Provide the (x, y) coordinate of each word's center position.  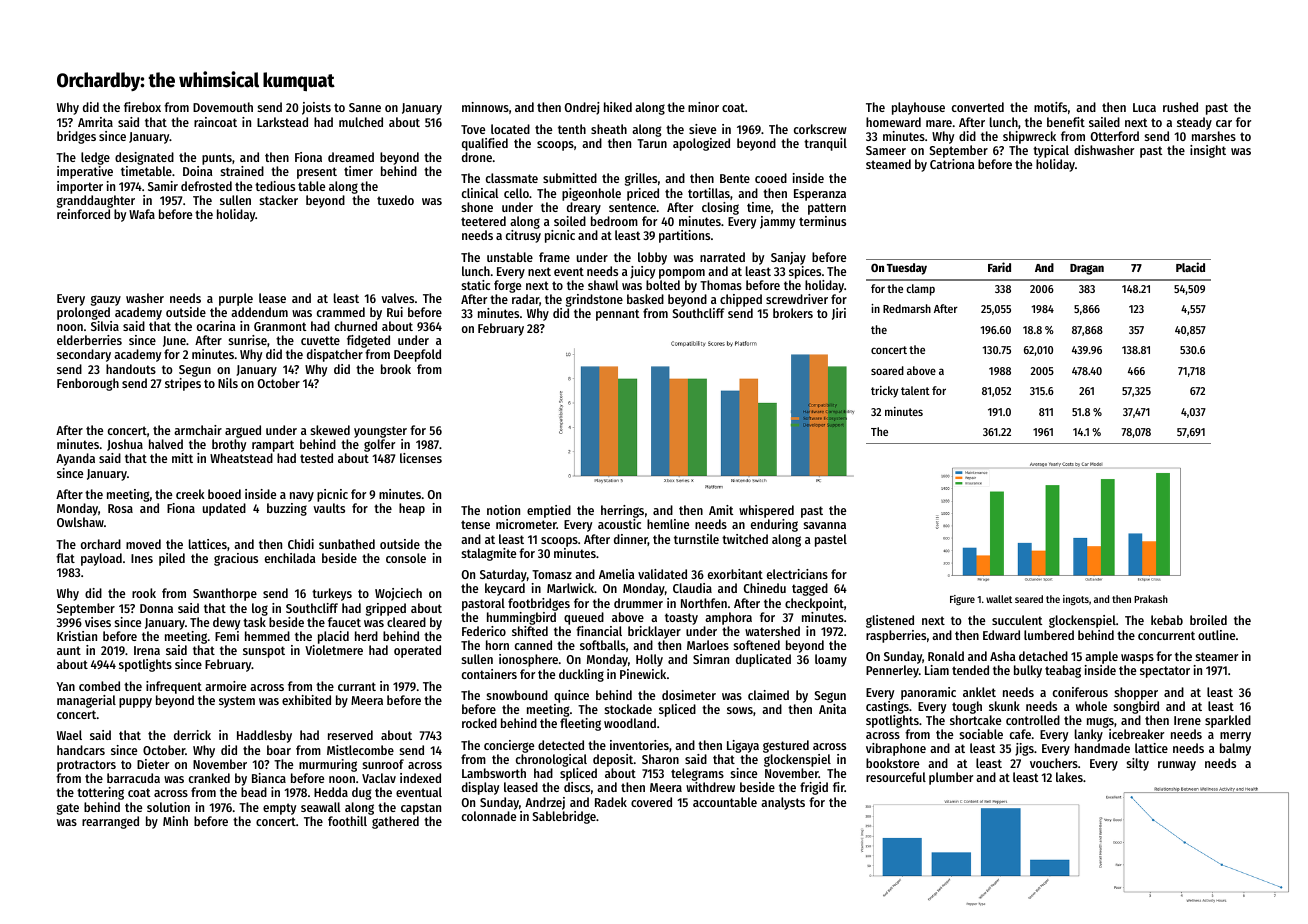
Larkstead (282, 122)
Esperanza (820, 195)
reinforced (83, 214)
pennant (617, 315)
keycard (505, 589)
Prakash (1151, 599)
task (254, 622)
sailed (1104, 122)
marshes (1214, 136)
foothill (347, 821)
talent (915, 390)
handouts (131, 369)
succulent (1017, 620)
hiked (618, 107)
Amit (721, 510)
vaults (329, 508)
